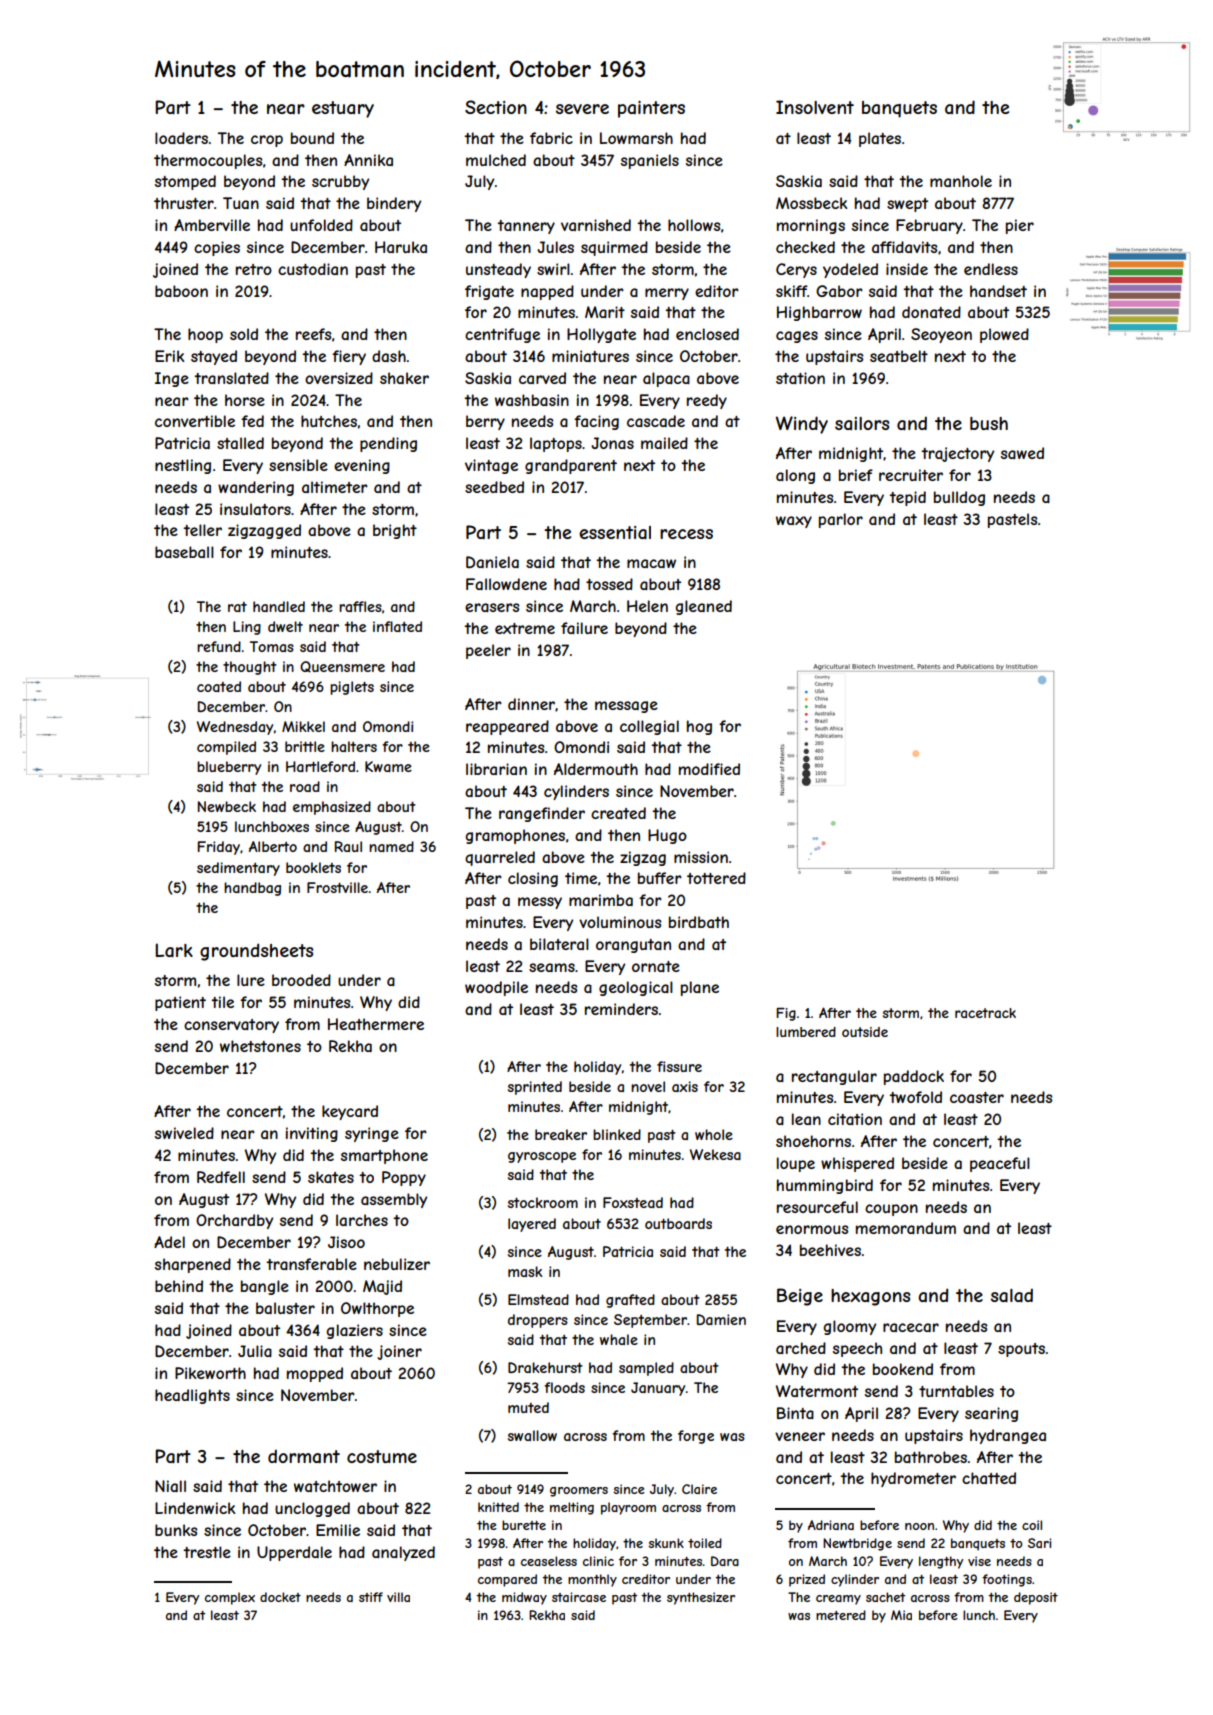 Image resolution: width=1213 pixels, height=1715 pixels. I want to click on Sari, so click(1039, 1543).
